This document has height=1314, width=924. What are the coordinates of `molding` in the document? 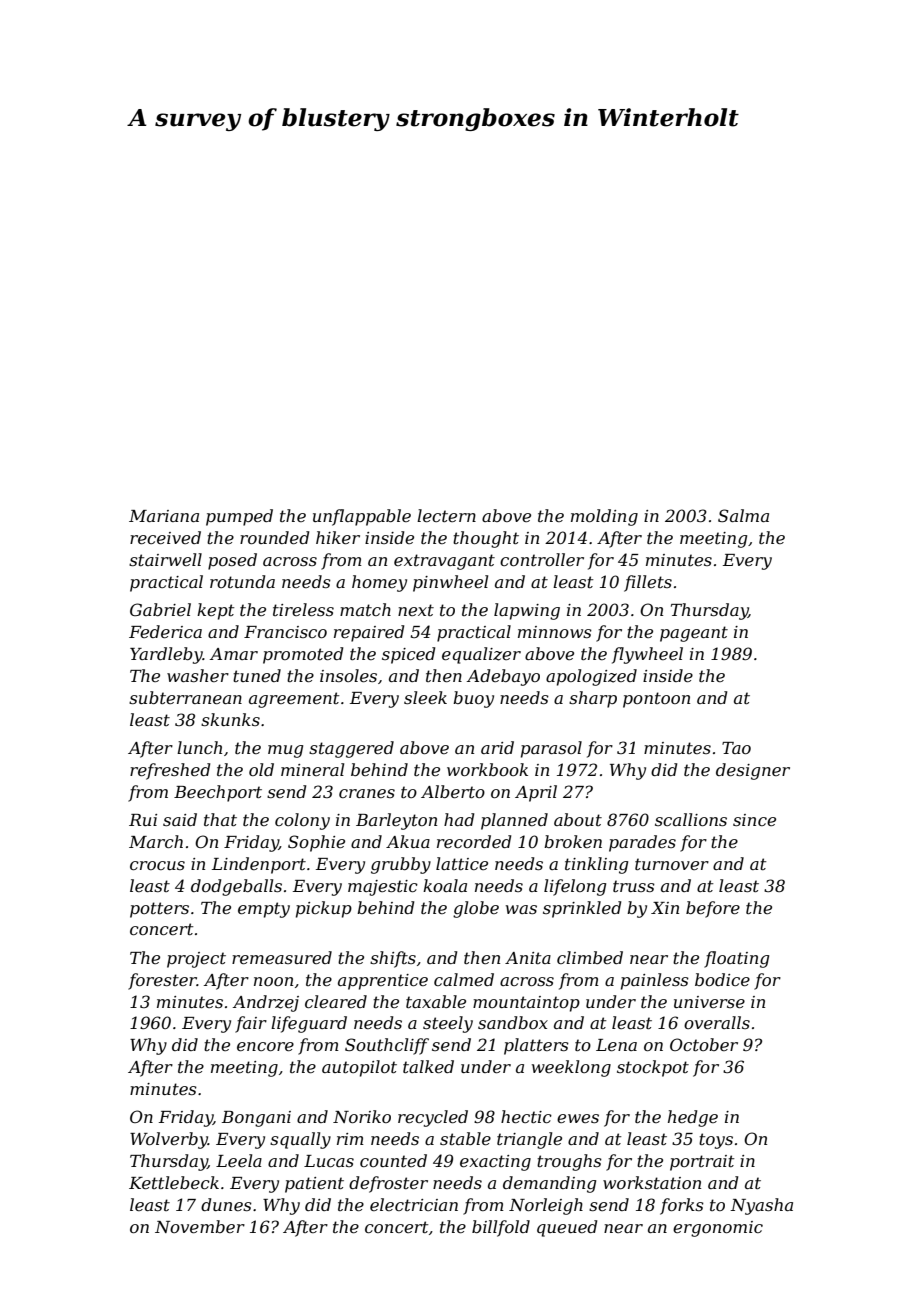 It's located at (604, 517).
